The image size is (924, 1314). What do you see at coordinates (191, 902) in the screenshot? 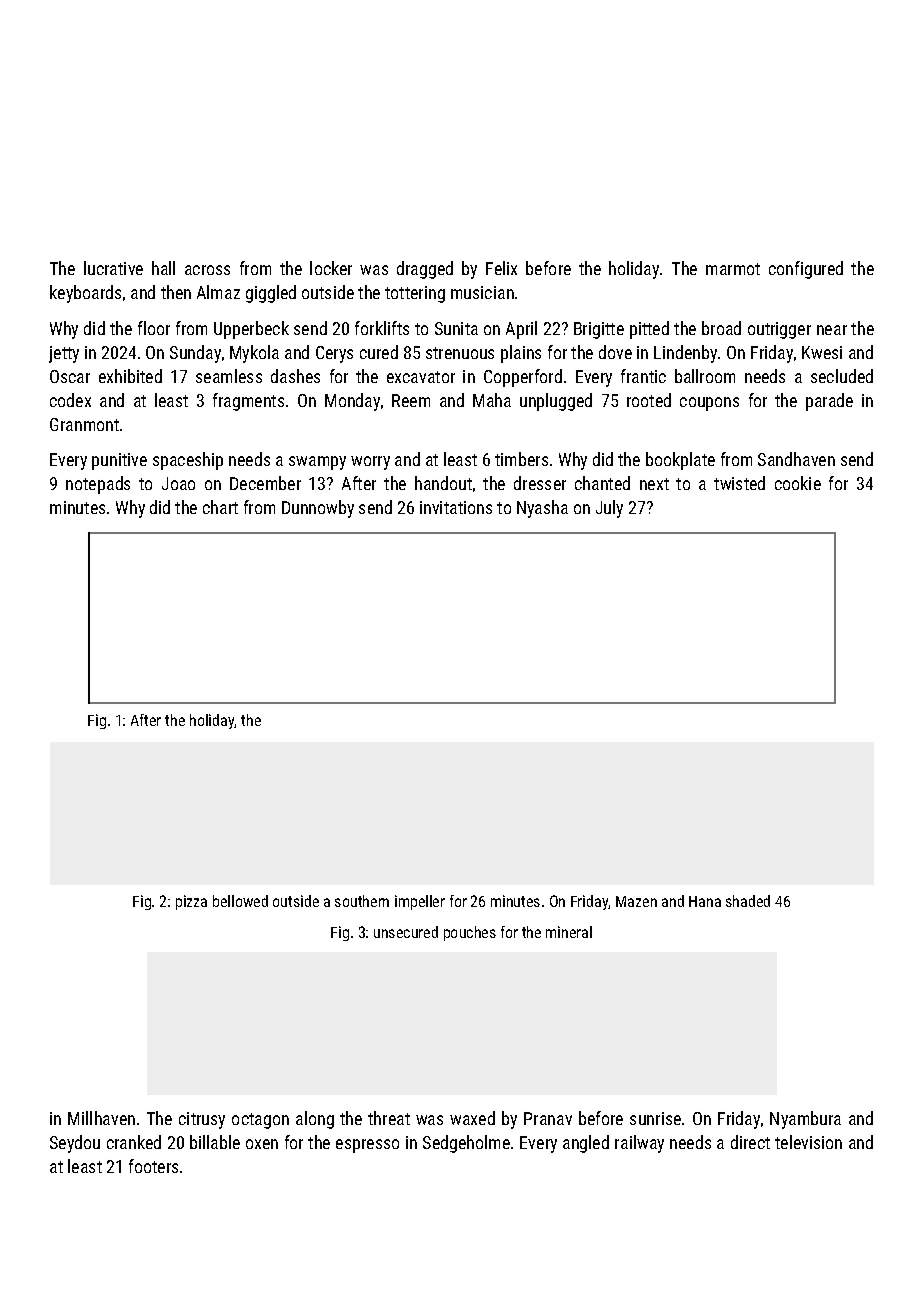
I see `pizza` at bounding box center [191, 902].
